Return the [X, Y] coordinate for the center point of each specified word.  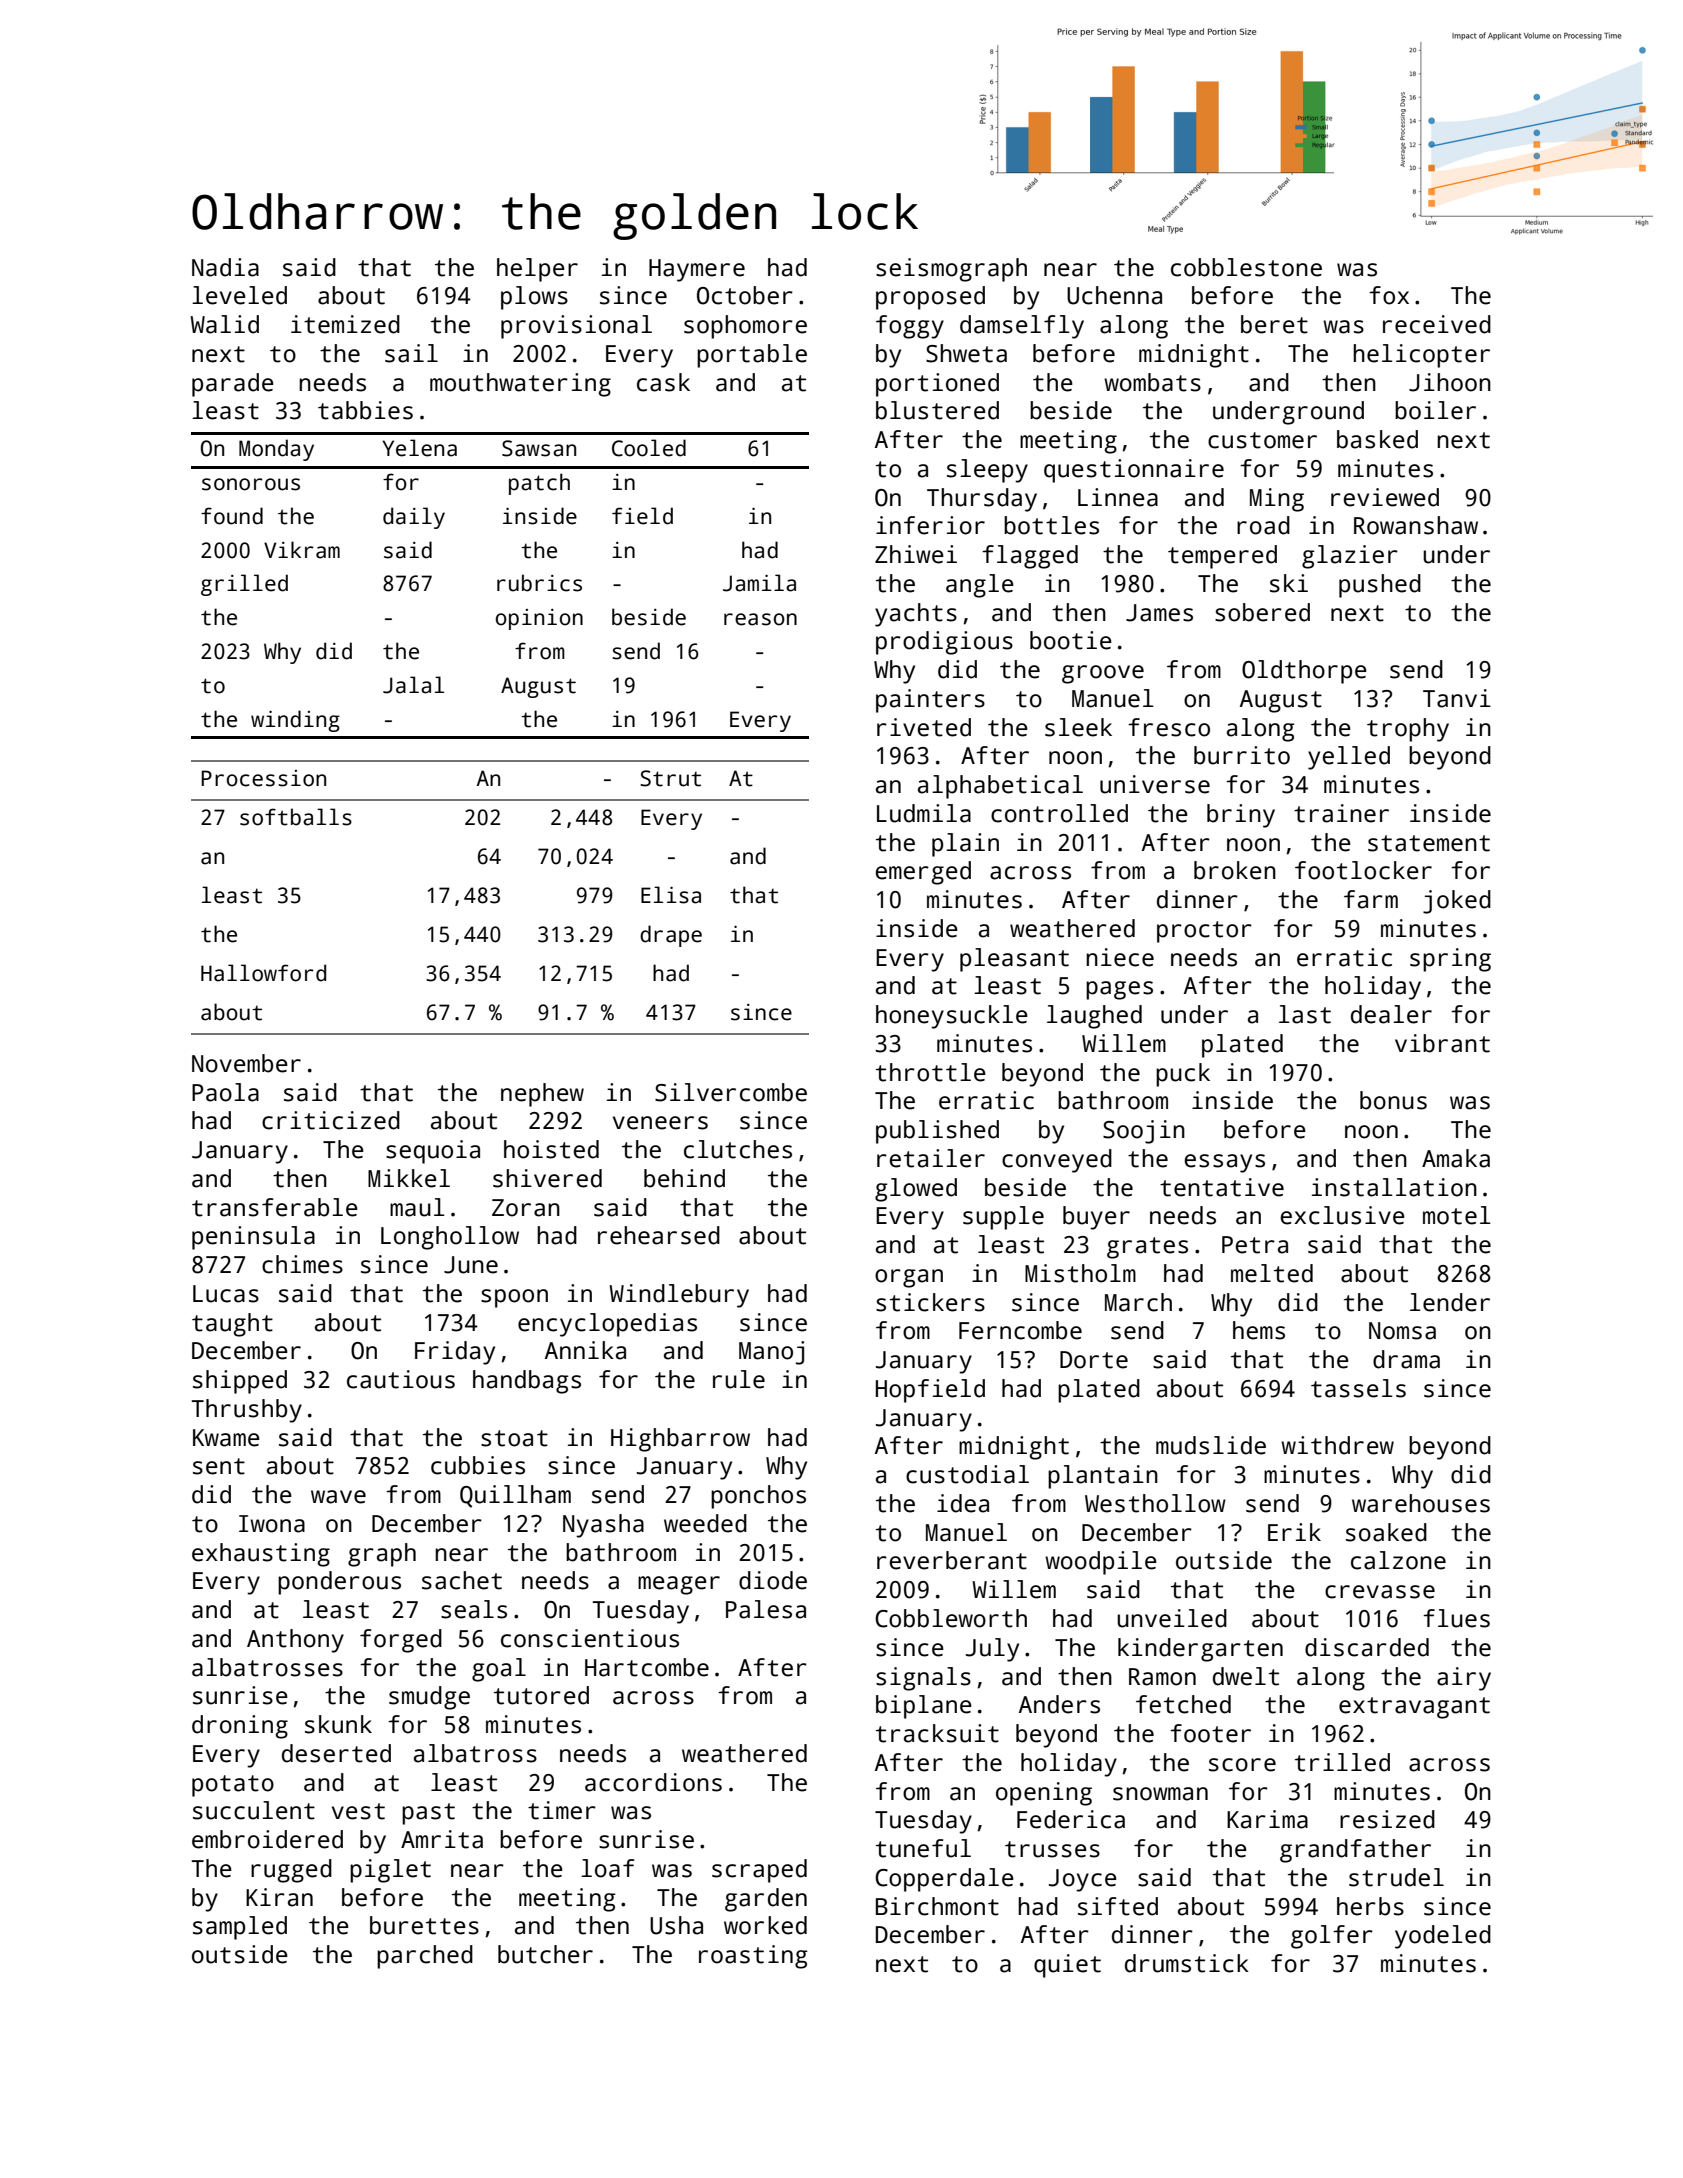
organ [909, 1278]
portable [752, 356]
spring [1450, 960]
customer [1262, 440]
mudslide [1211, 1445]
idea [963, 1503]
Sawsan [539, 448]
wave [338, 1497]
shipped [240, 1382]
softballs [296, 817]
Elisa [671, 895]
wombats [1152, 382]
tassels [1358, 1388]
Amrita [442, 1839]
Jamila [759, 583]
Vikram [302, 550]
